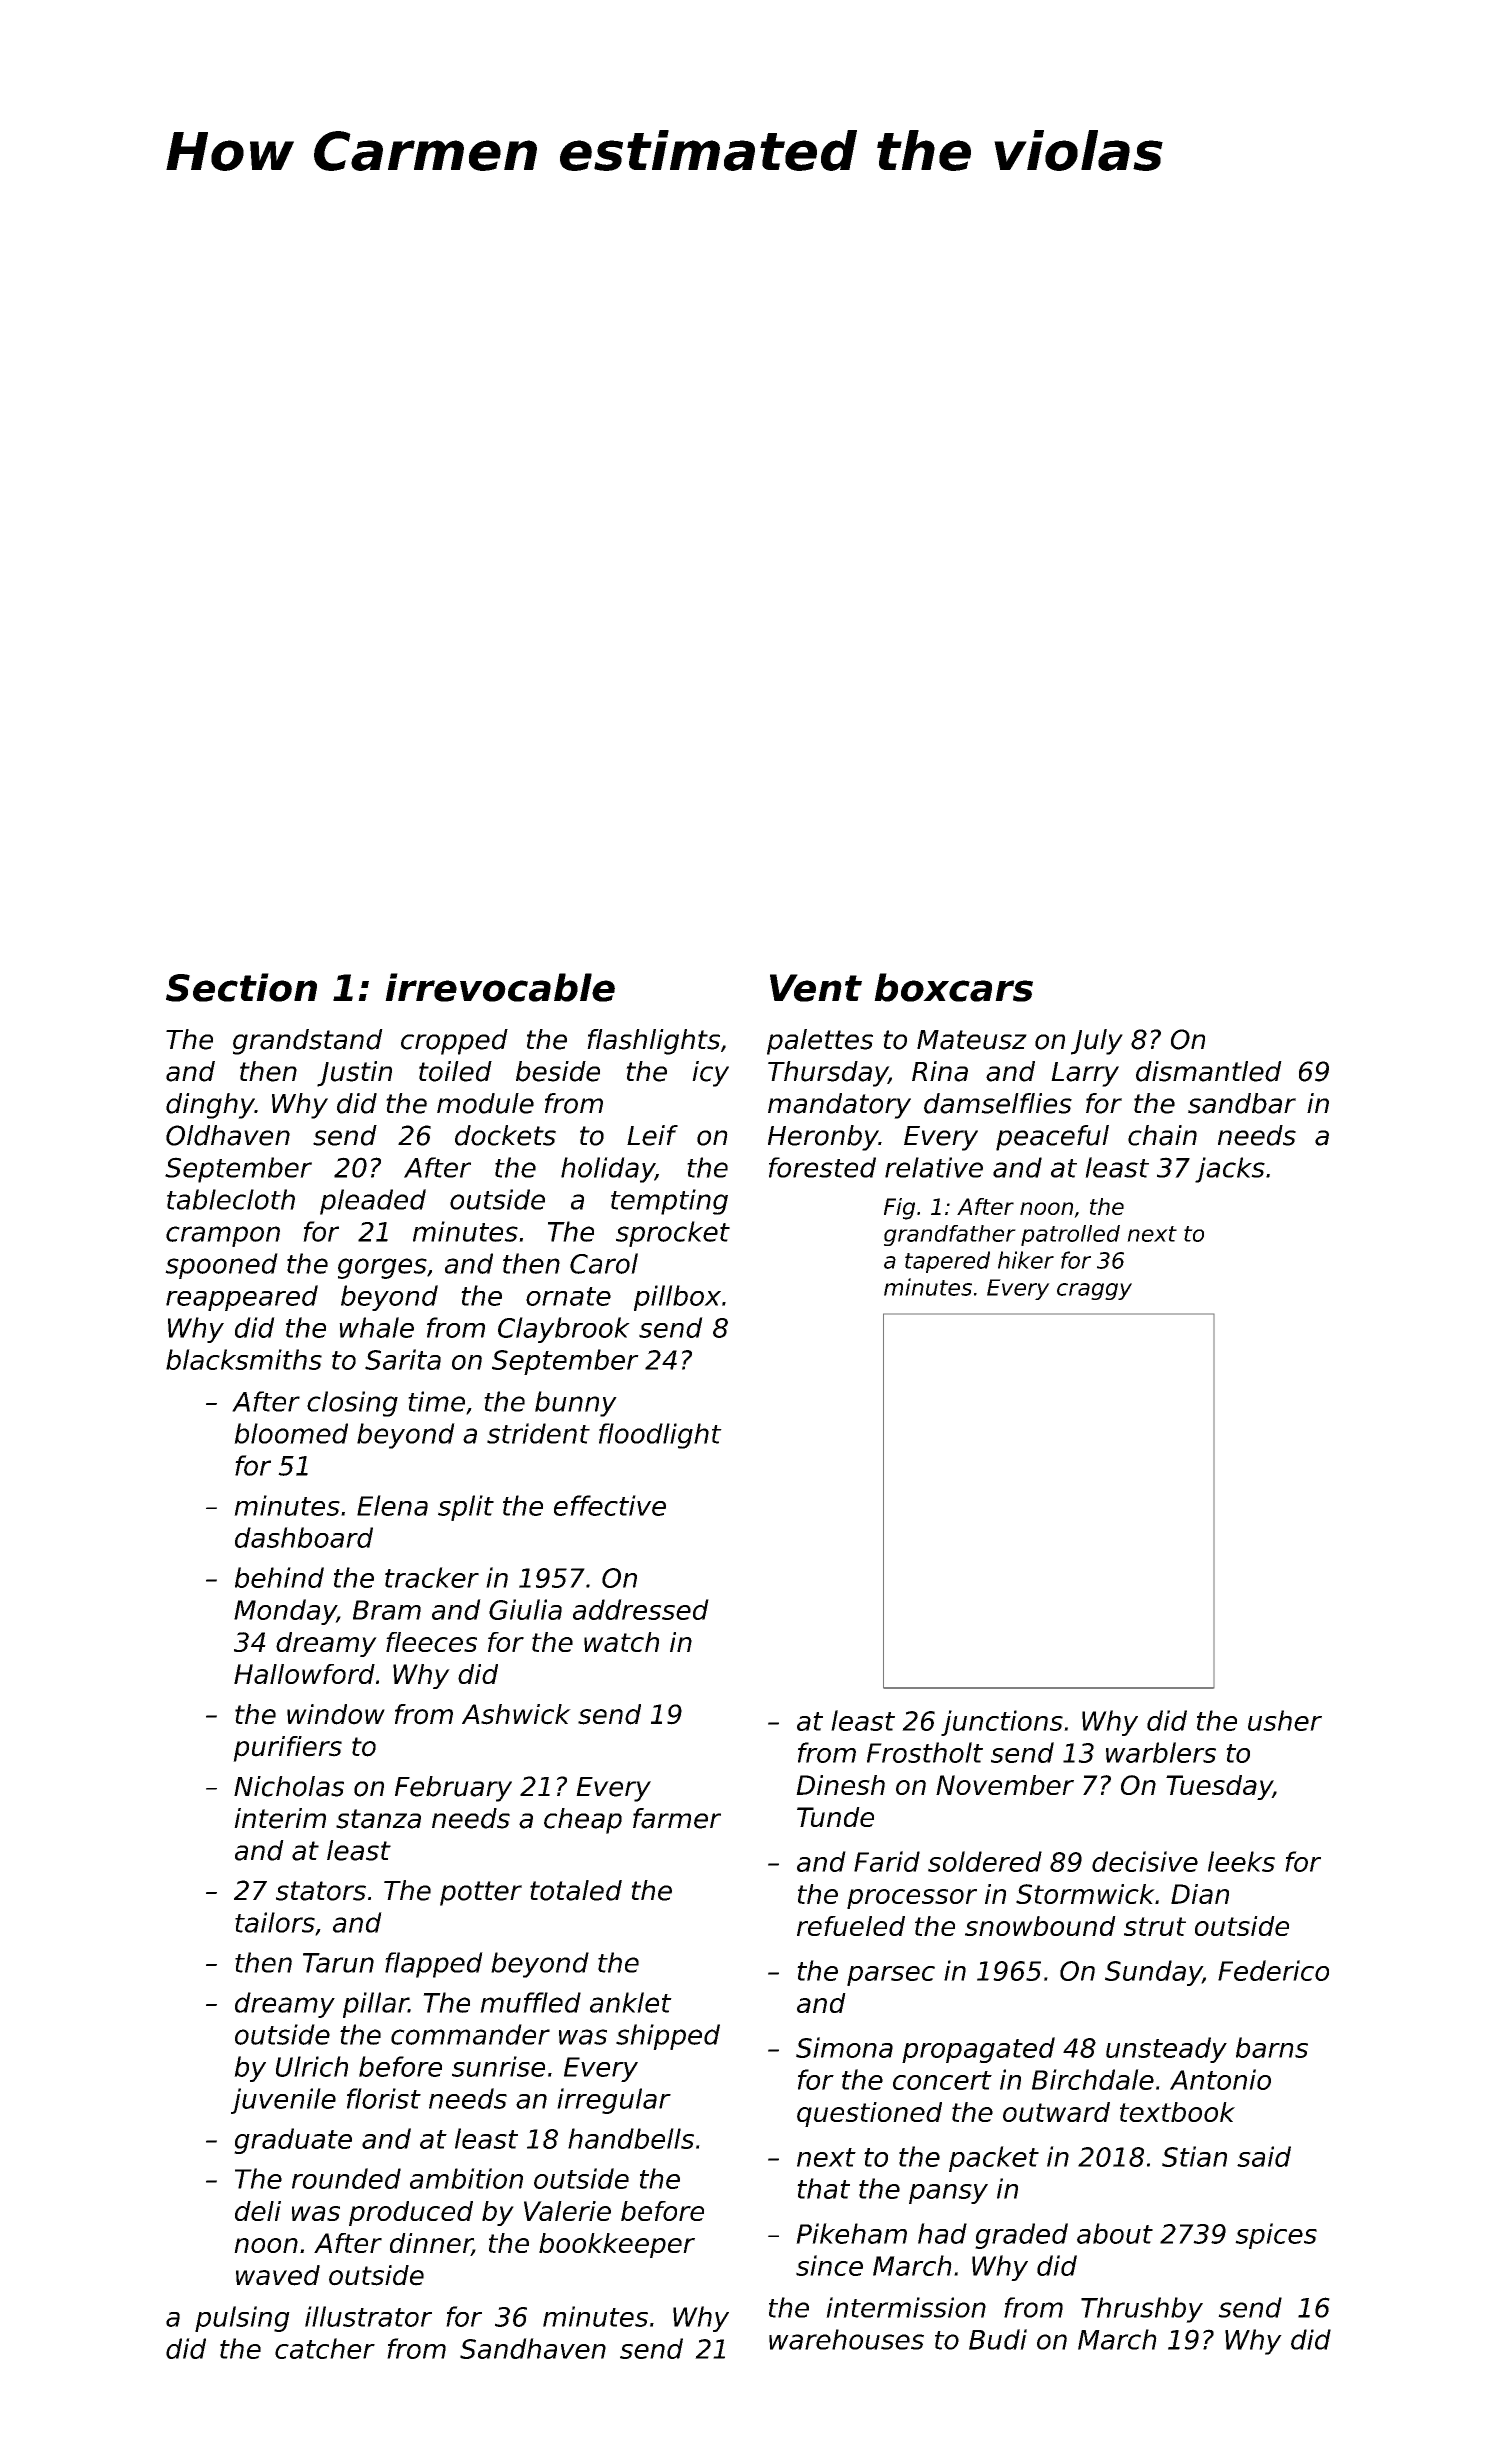 Image resolution: width=1496 pixels, height=2464 pixels. Describe the element at coordinates (533, 2348) in the page. I see `Sandhaven` at that location.
